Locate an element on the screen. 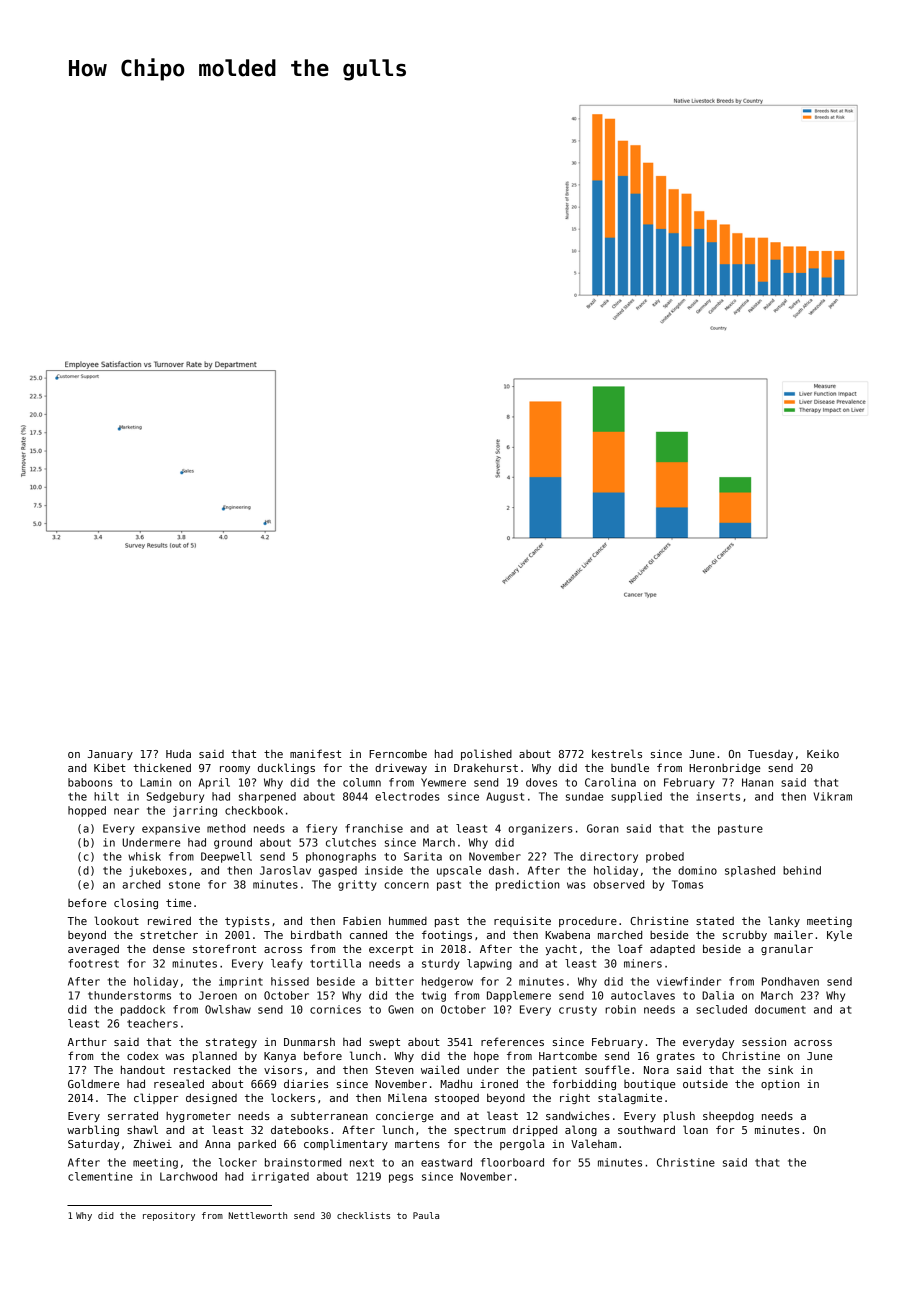 The height and width of the screenshot is (1308, 924). Paula is located at coordinates (426, 1215).
